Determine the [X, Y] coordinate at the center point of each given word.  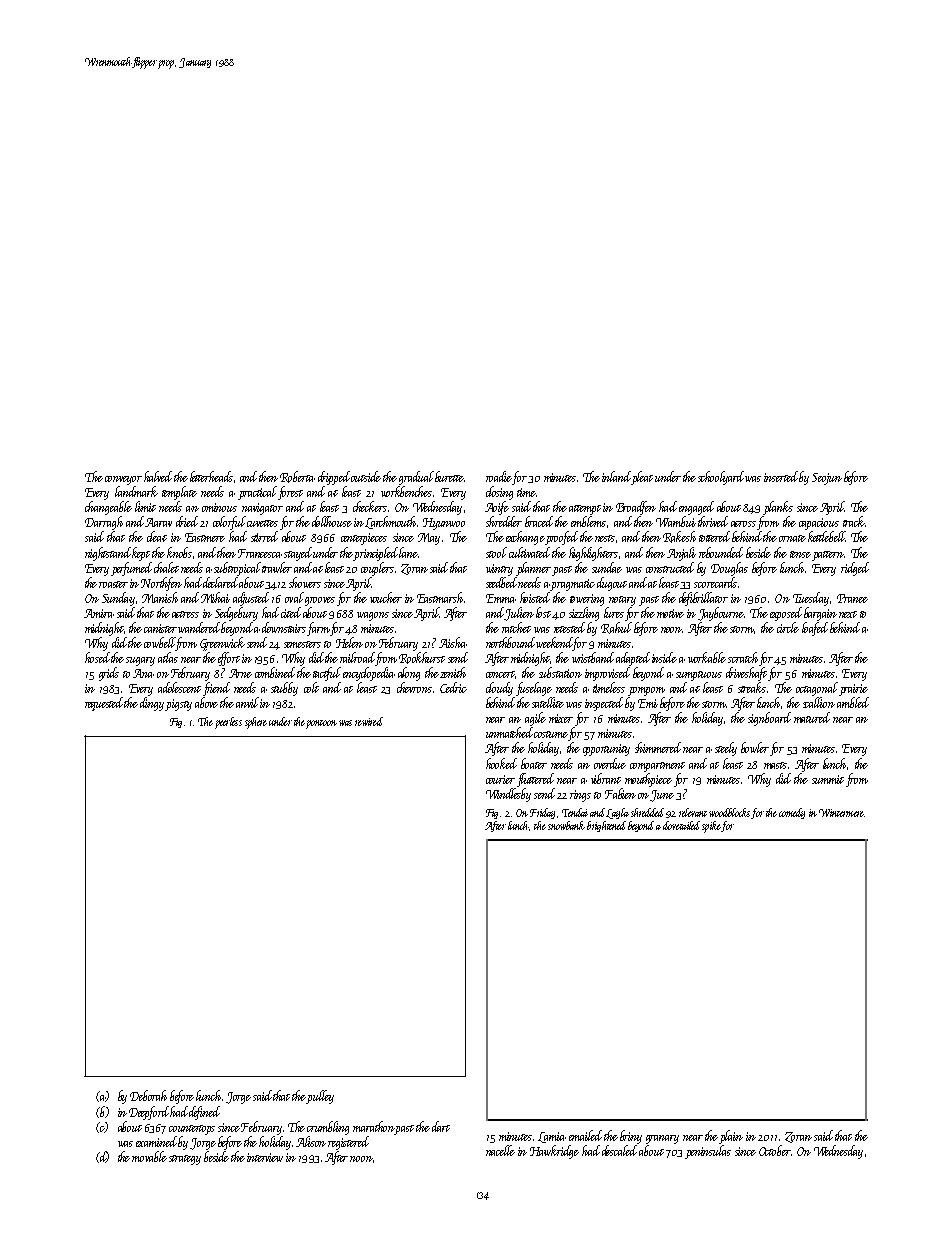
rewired [369, 721]
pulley [320, 1097]
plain [731, 1137]
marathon [374, 1126]
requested [105, 704]
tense [800, 554]
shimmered [658, 747]
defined [204, 1113]
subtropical [237, 569]
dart [441, 1126]
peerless [228, 723]
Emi [648, 703]
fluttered [535, 780]
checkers [370, 506]
